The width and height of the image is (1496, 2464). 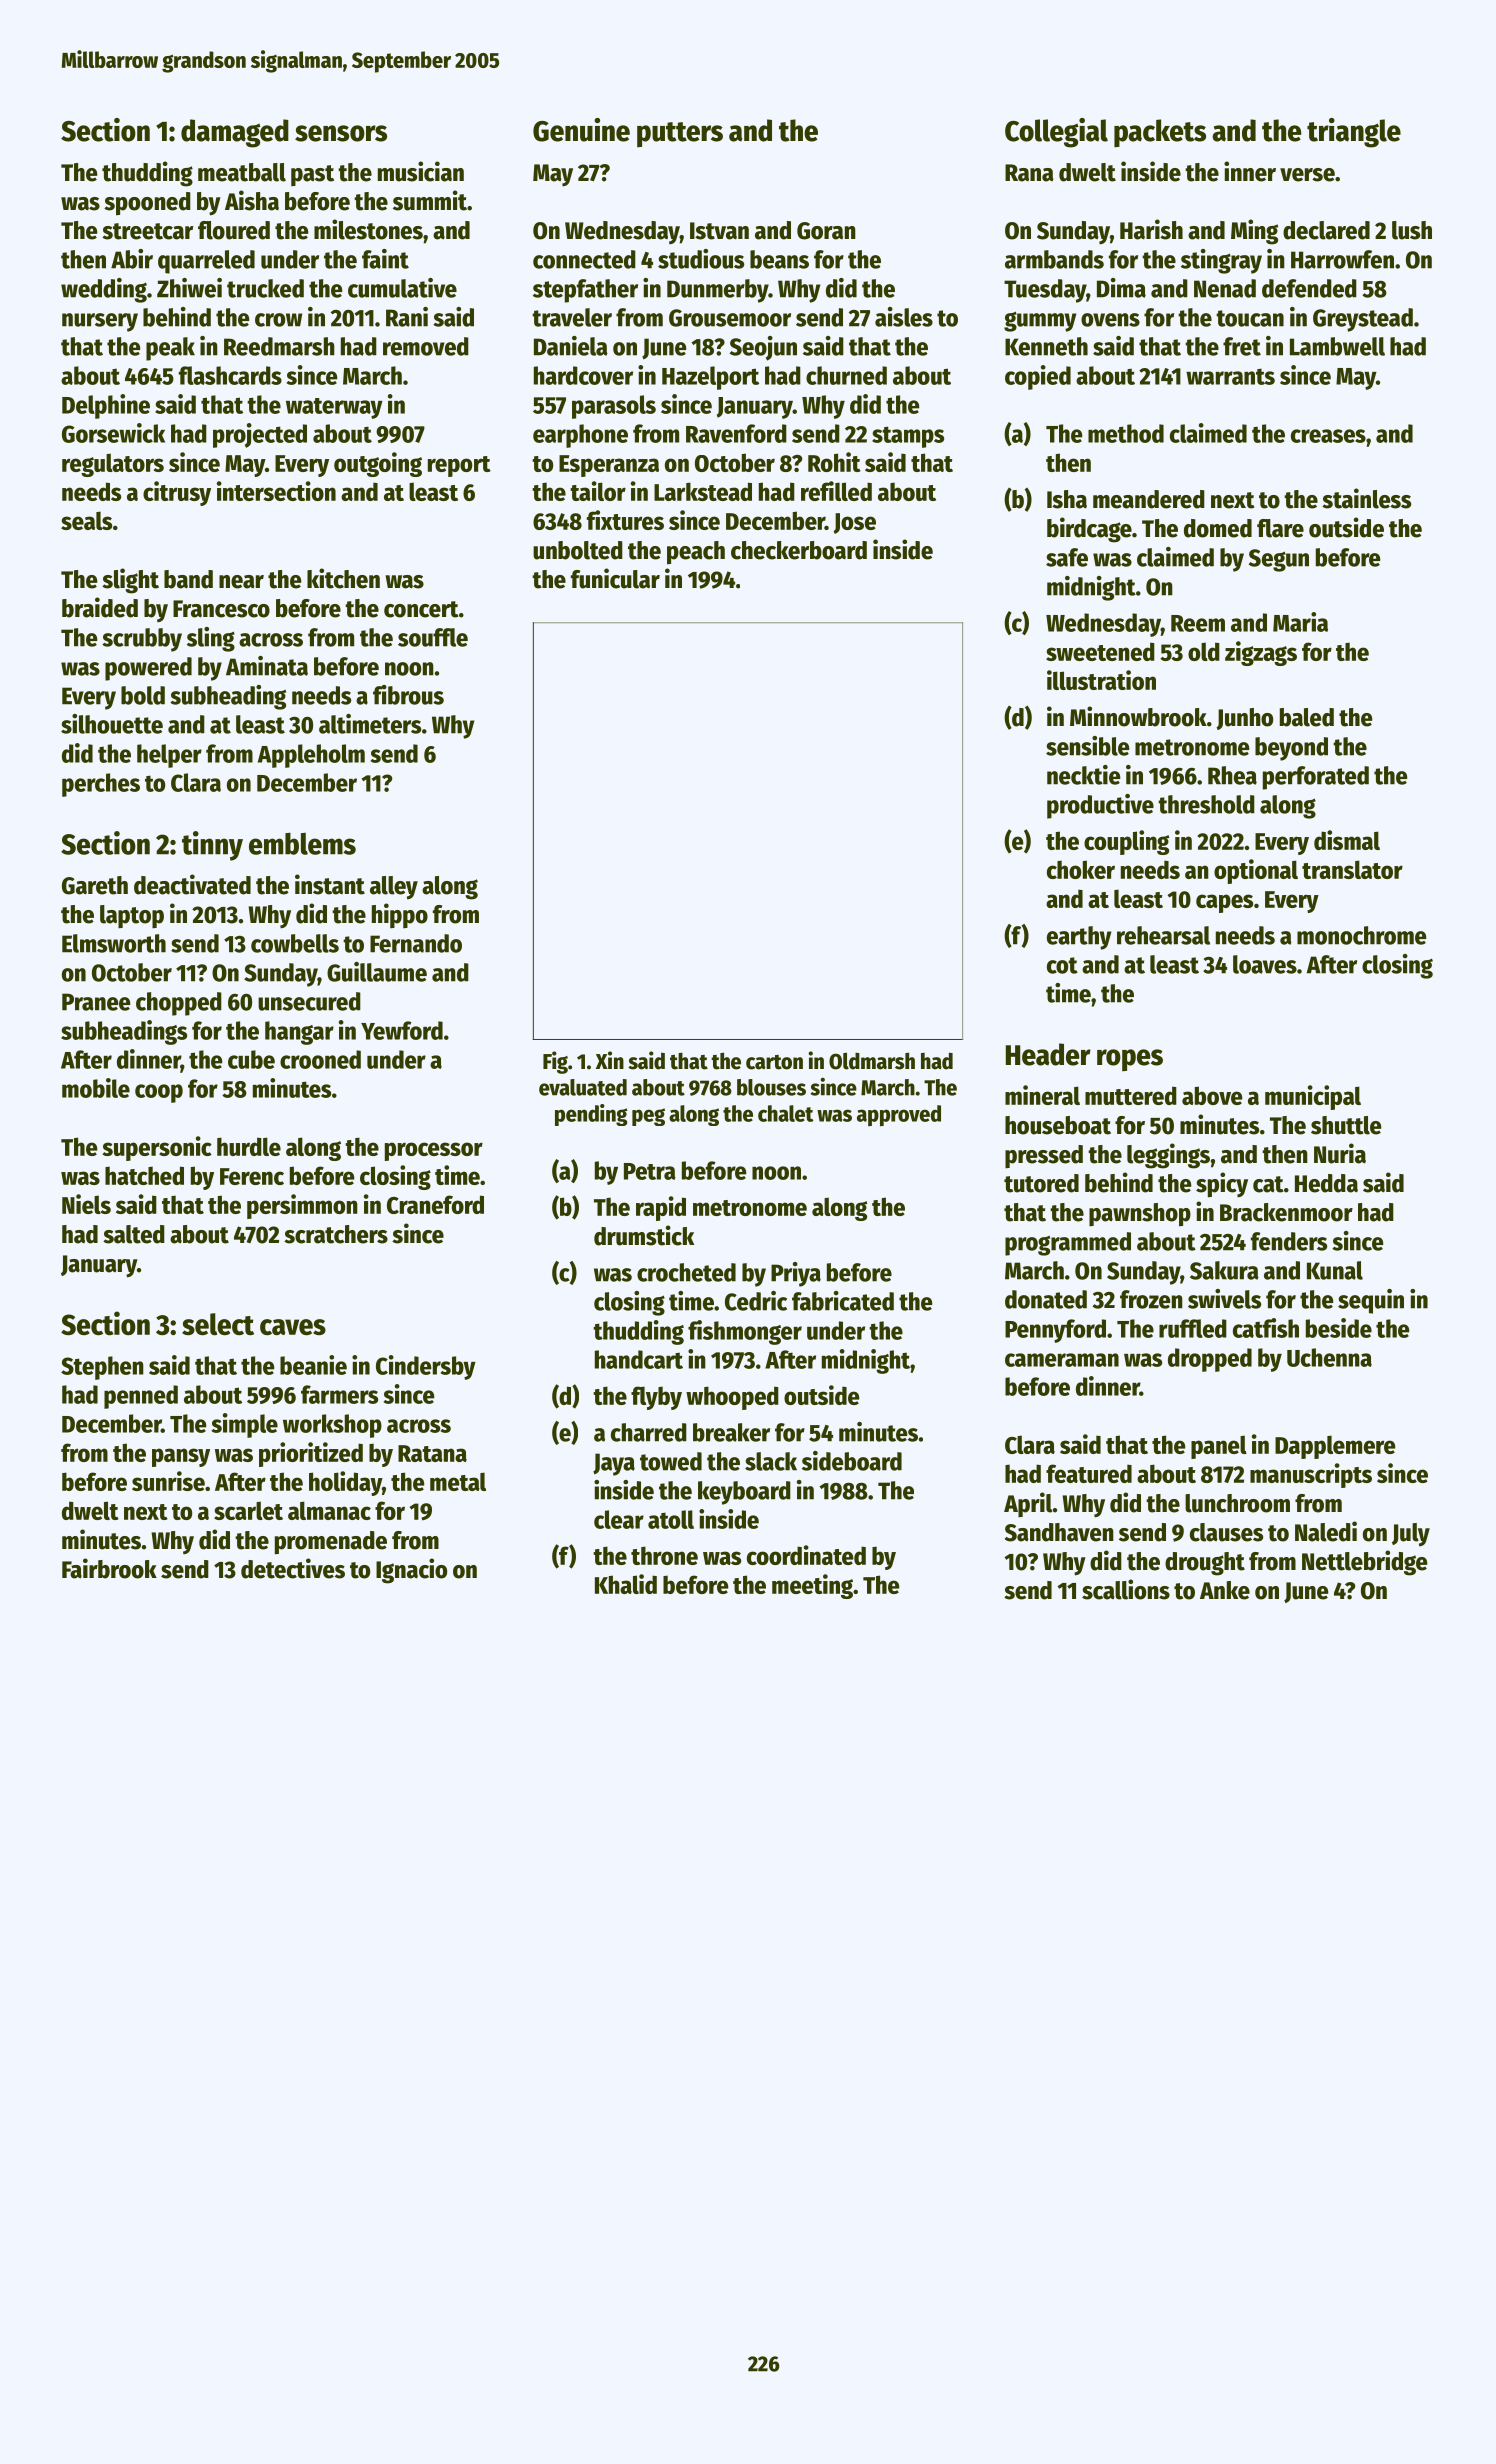 What do you see at coordinates (339, 1394) in the image?
I see `farmers` at bounding box center [339, 1394].
